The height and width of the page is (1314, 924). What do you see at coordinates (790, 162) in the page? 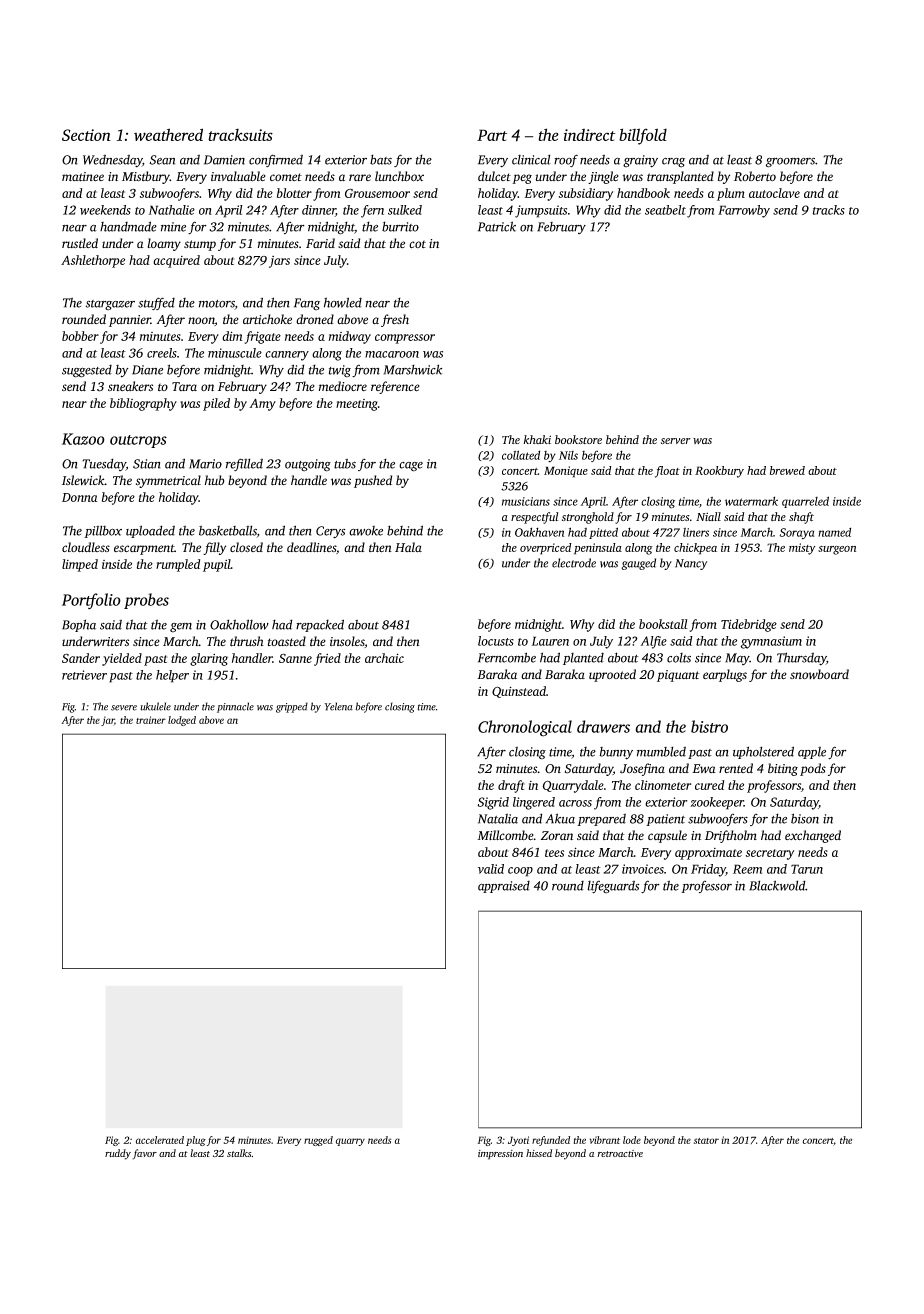
I see `groomers` at bounding box center [790, 162].
